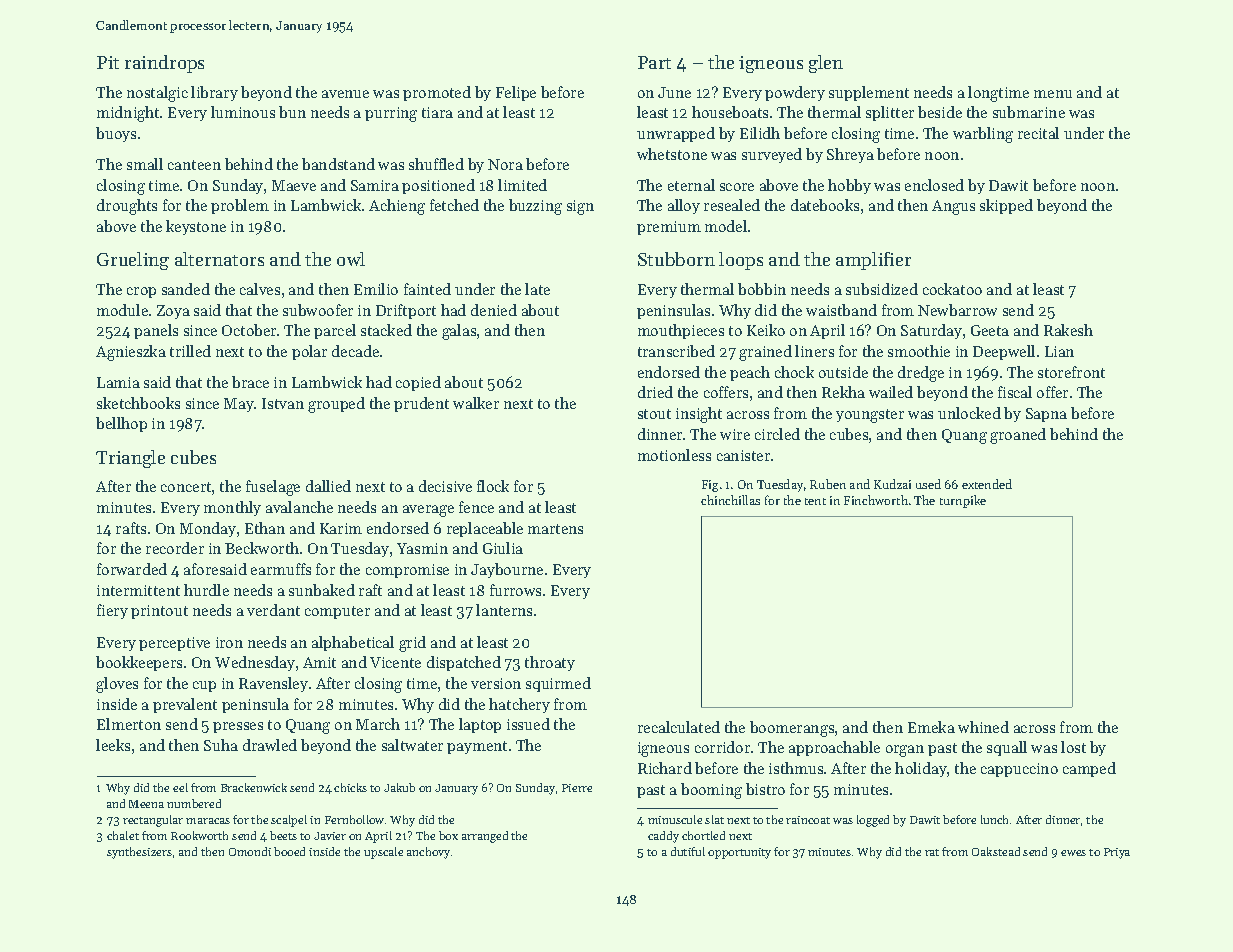 This page has height=952, width=1233. I want to click on turnpike, so click(963, 501).
